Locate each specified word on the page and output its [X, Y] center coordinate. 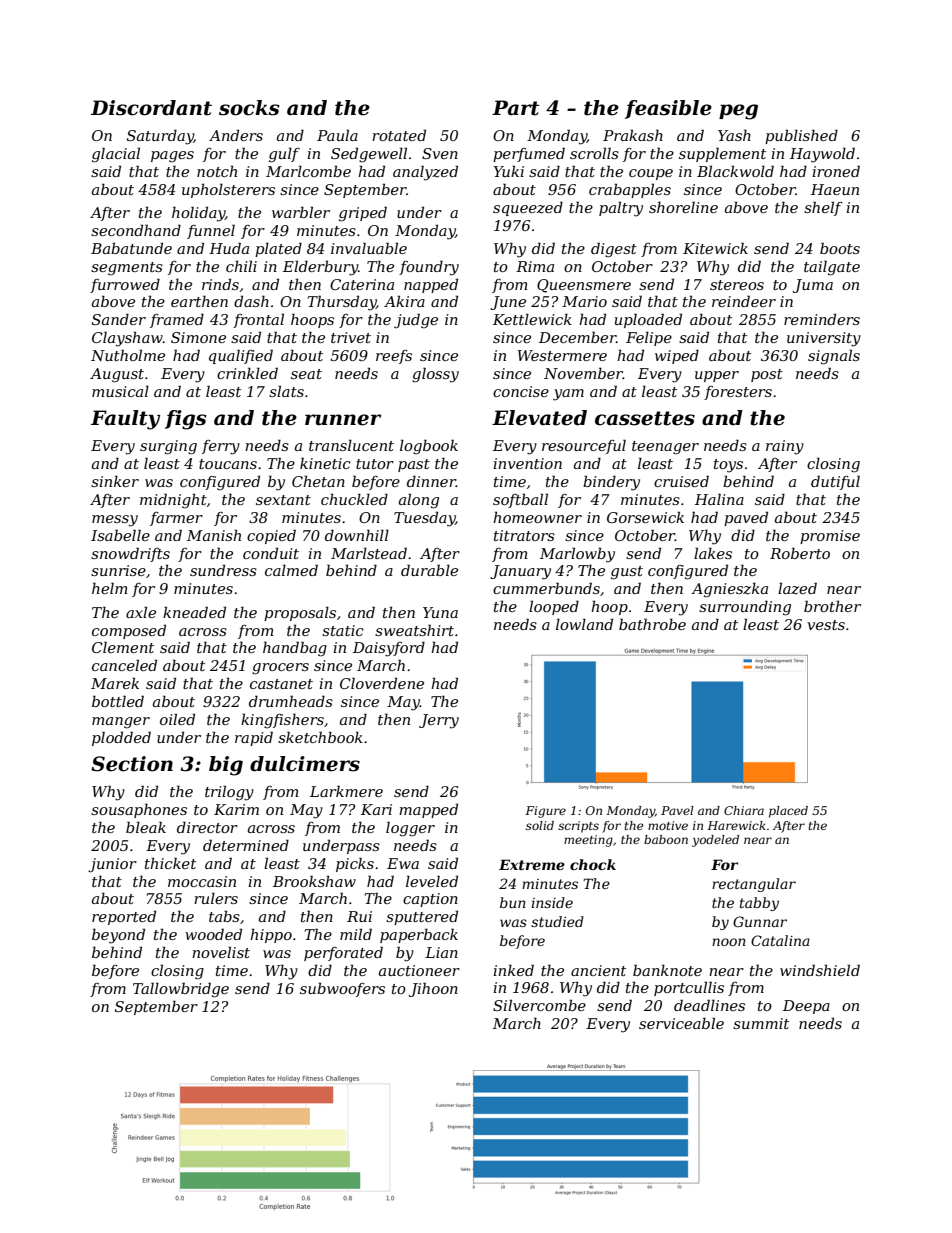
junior [112, 865]
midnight [173, 501]
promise [830, 537]
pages [172, 157]
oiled [177, 719]
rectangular [754, 885]
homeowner [537, 517]
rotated [399, 135]
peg [738, 112]
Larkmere [346, 791]
